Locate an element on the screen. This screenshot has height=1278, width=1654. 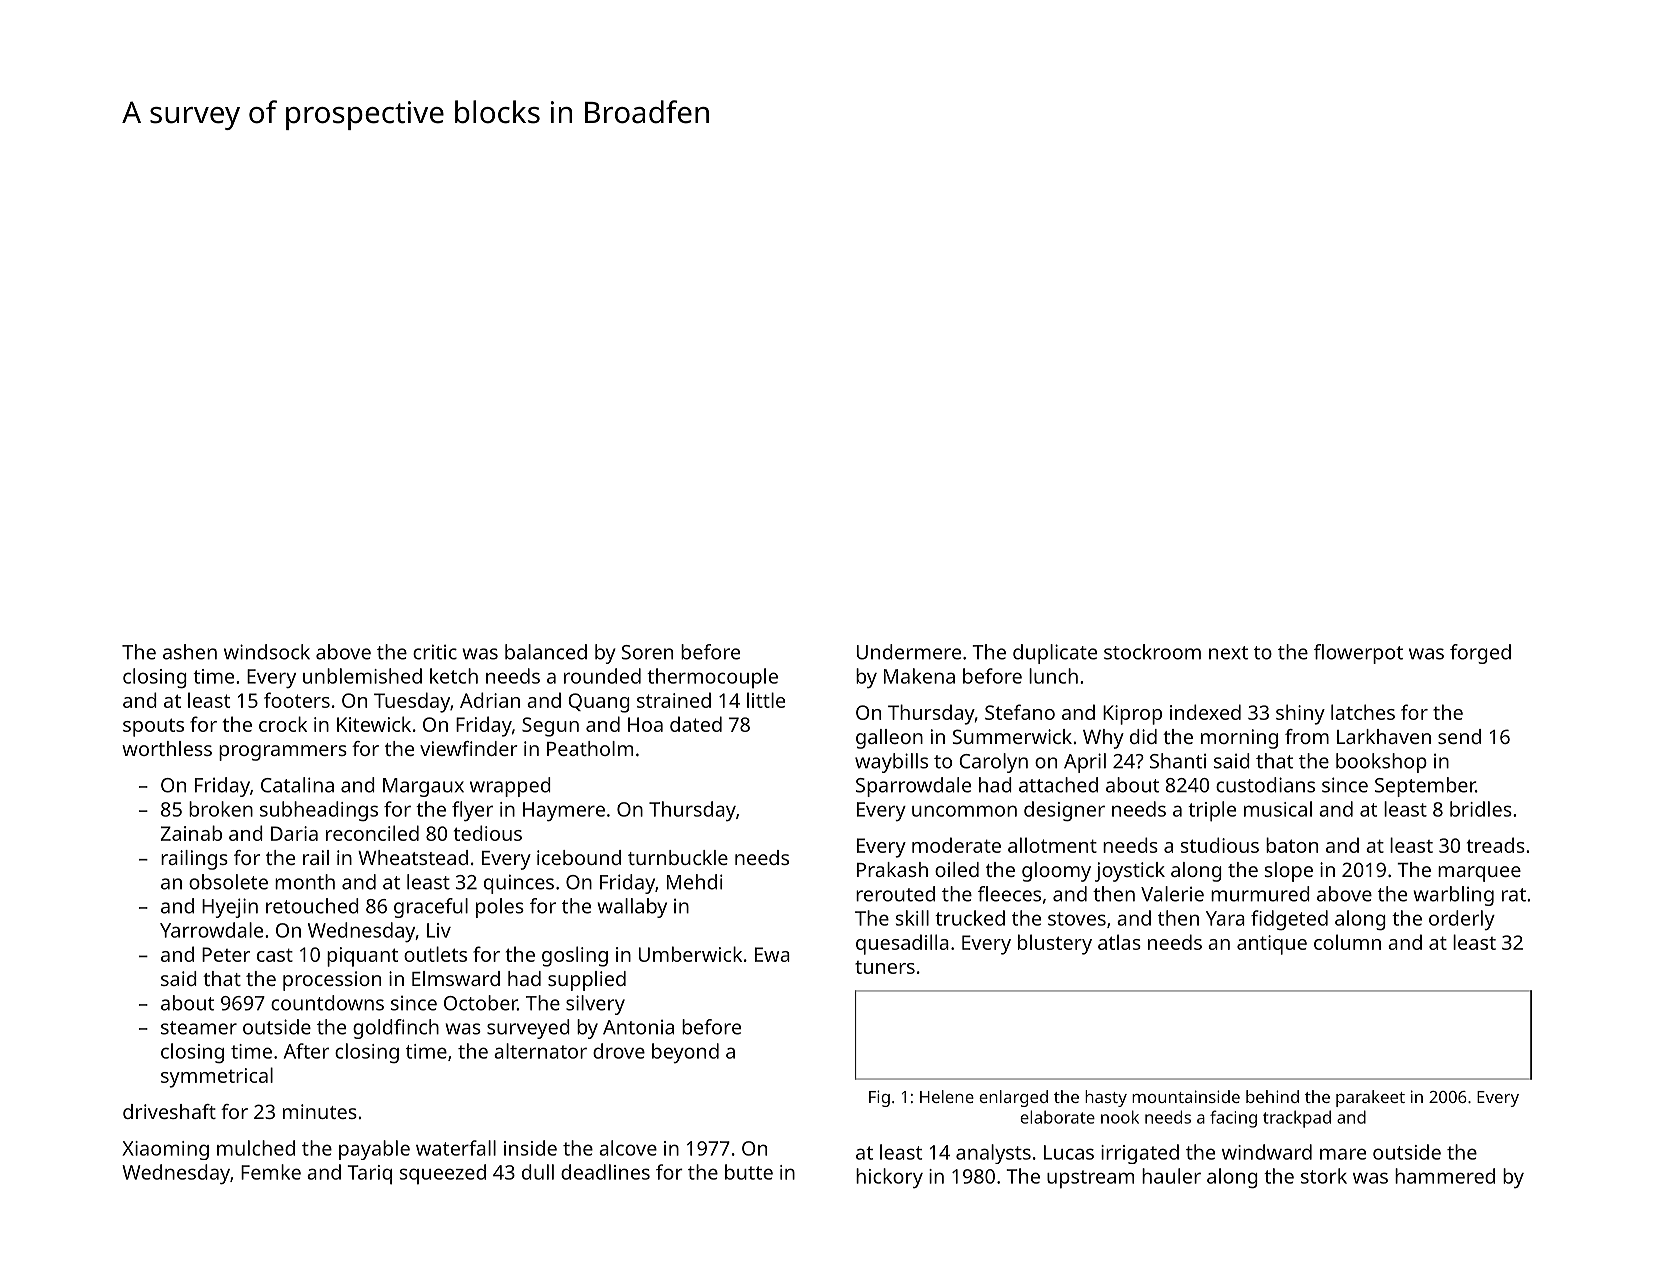
treads is located at coordinates (1496, 845).
